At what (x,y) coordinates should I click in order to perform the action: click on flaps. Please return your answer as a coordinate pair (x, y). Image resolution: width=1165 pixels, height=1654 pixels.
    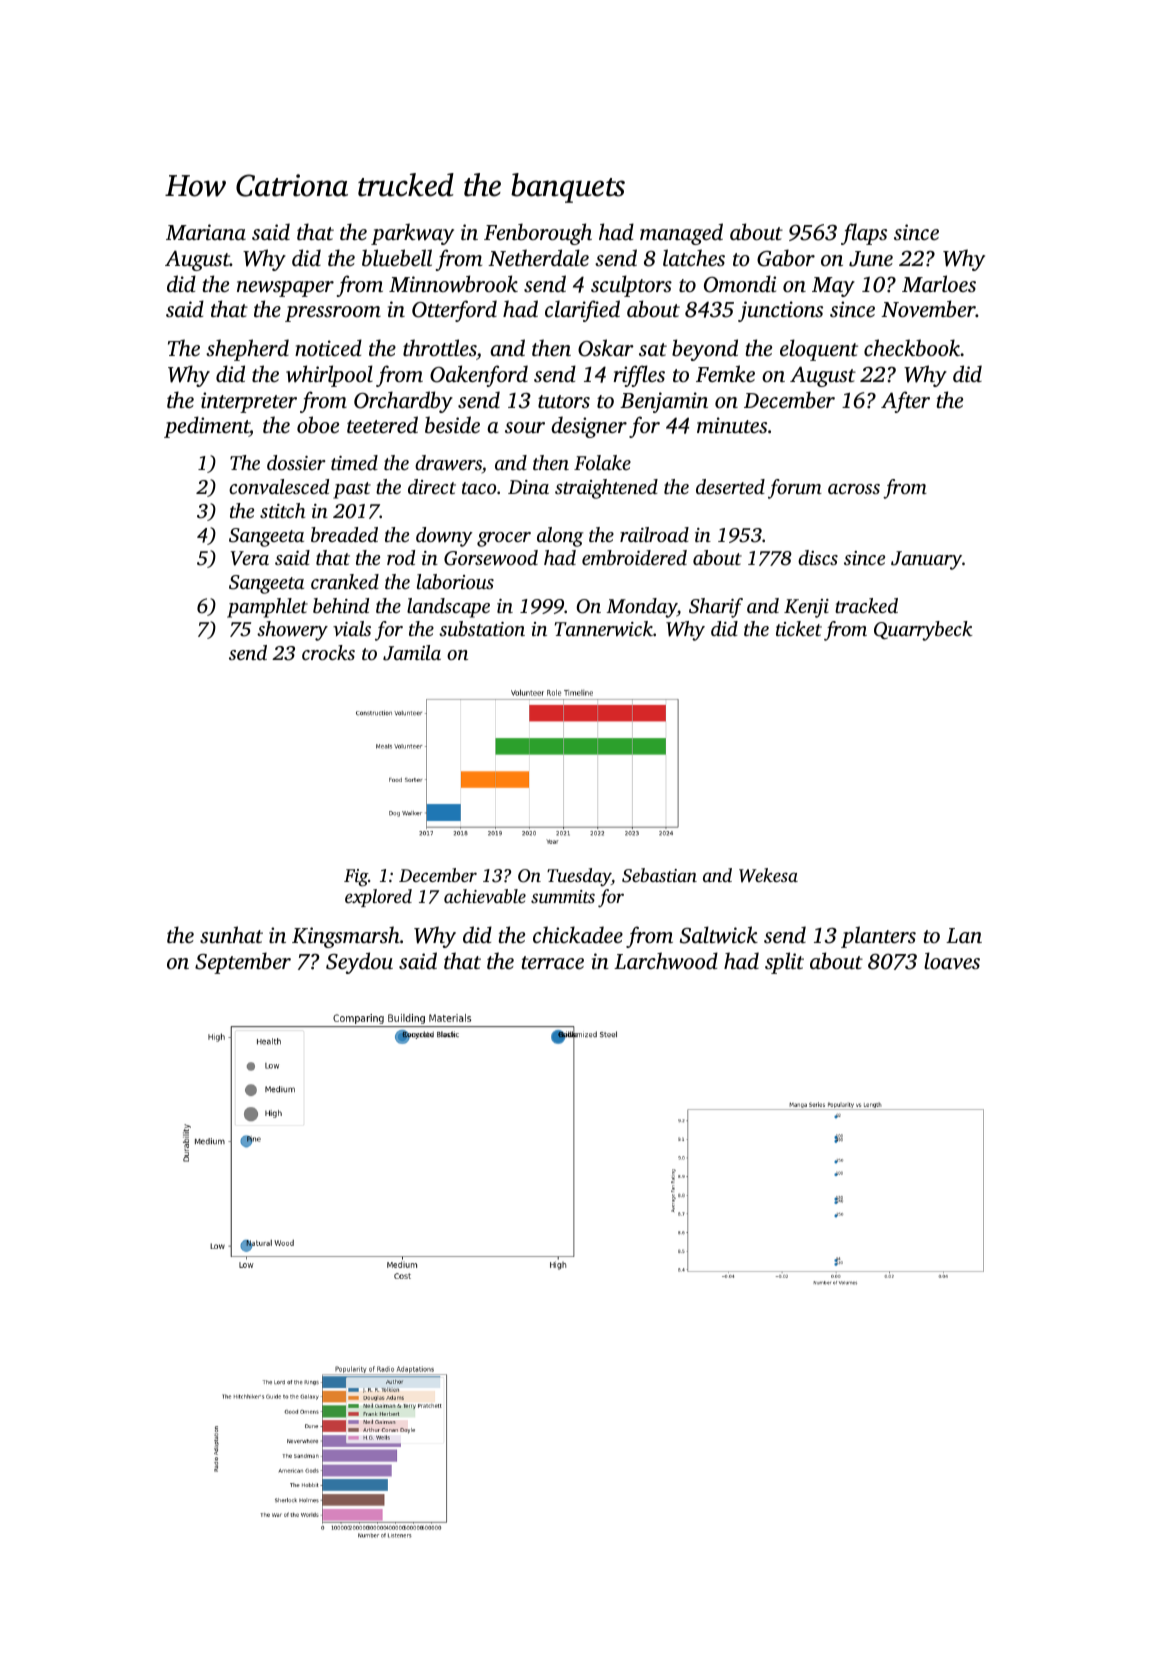
    Looking at the image, I should click on (864, 234).
